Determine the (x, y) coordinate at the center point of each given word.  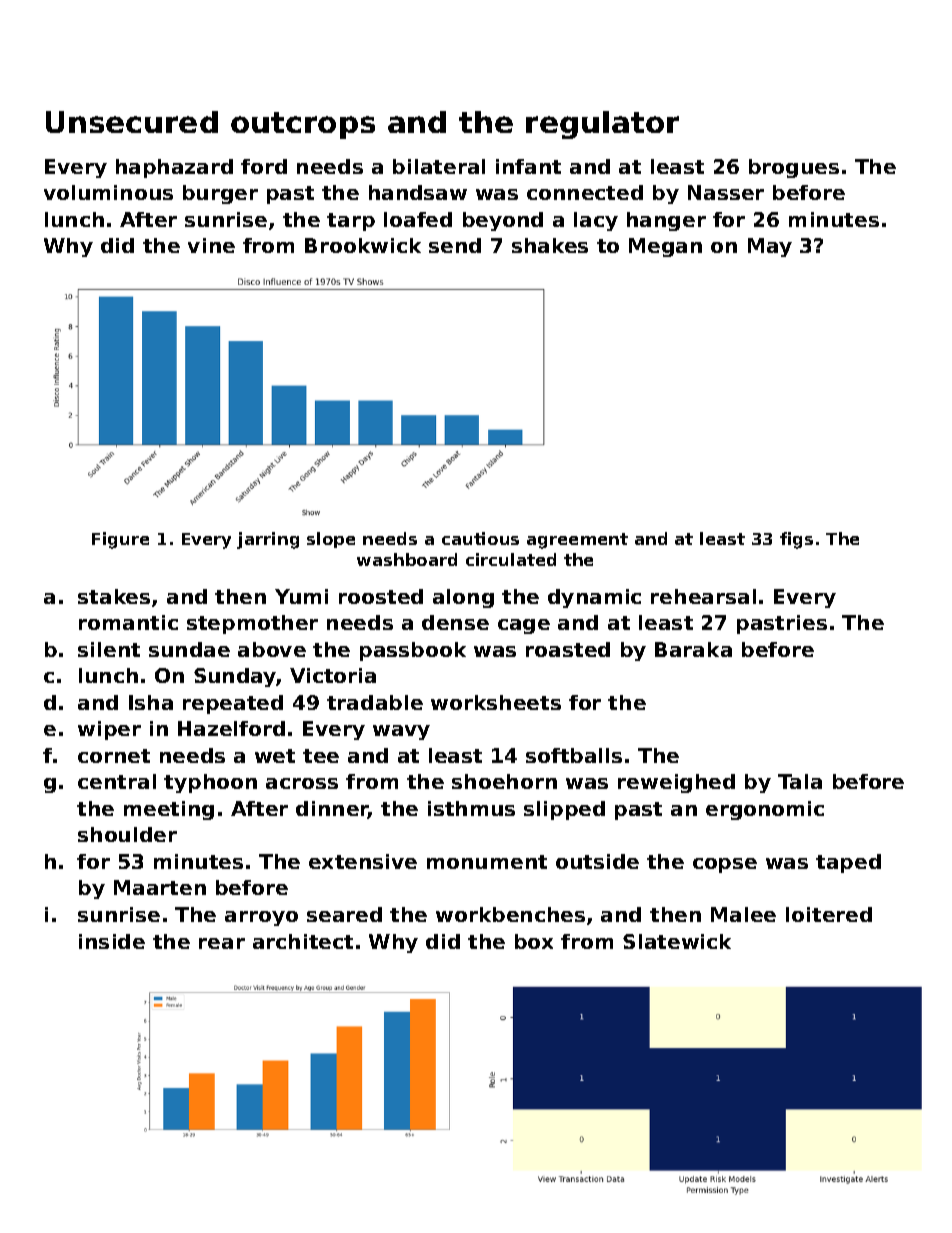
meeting (169, 810)
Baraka (693, 649)
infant (528, 166)
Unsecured (132, 122)
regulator (602, 125)
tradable (375, 702)
